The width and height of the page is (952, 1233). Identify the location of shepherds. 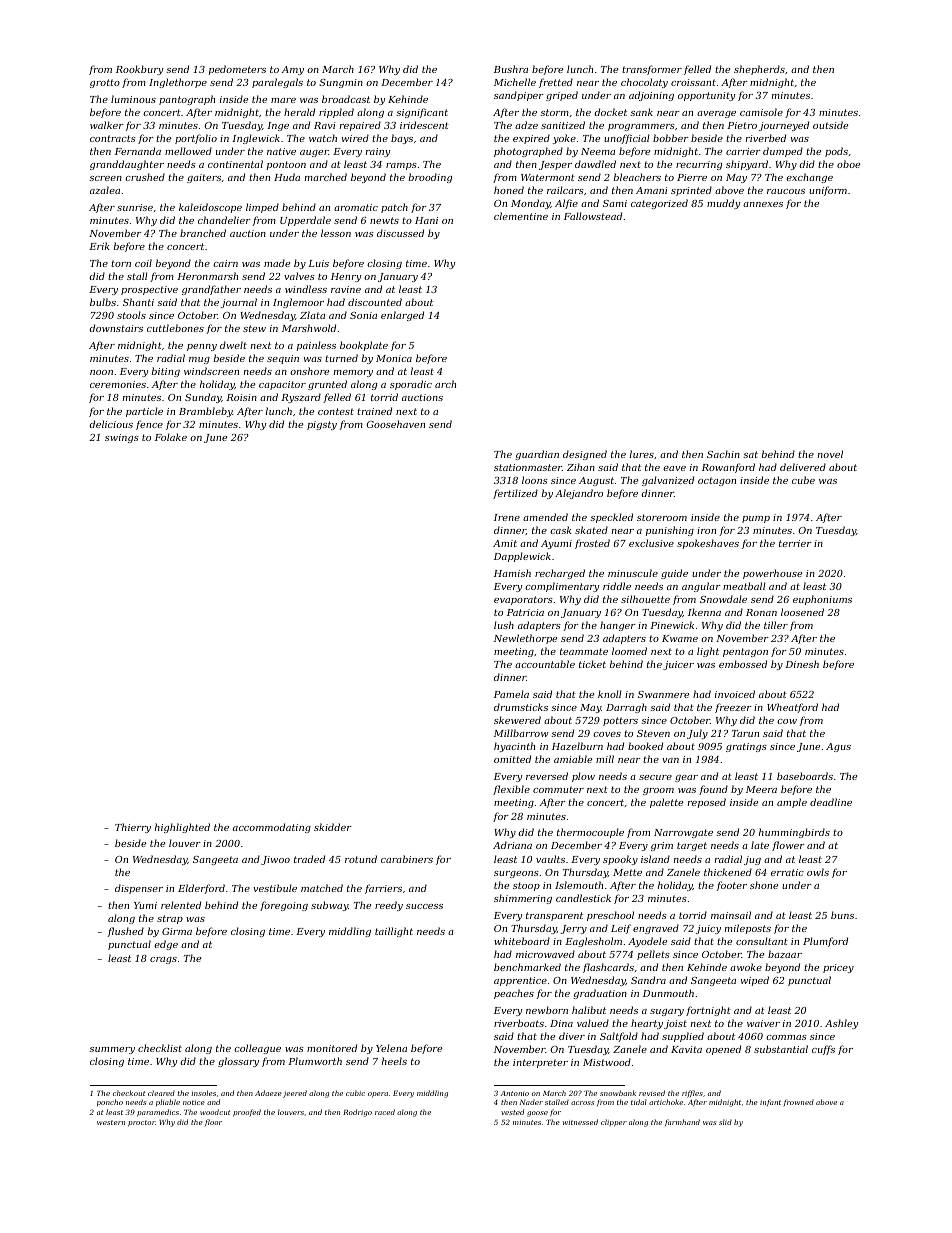
(759, 70).
